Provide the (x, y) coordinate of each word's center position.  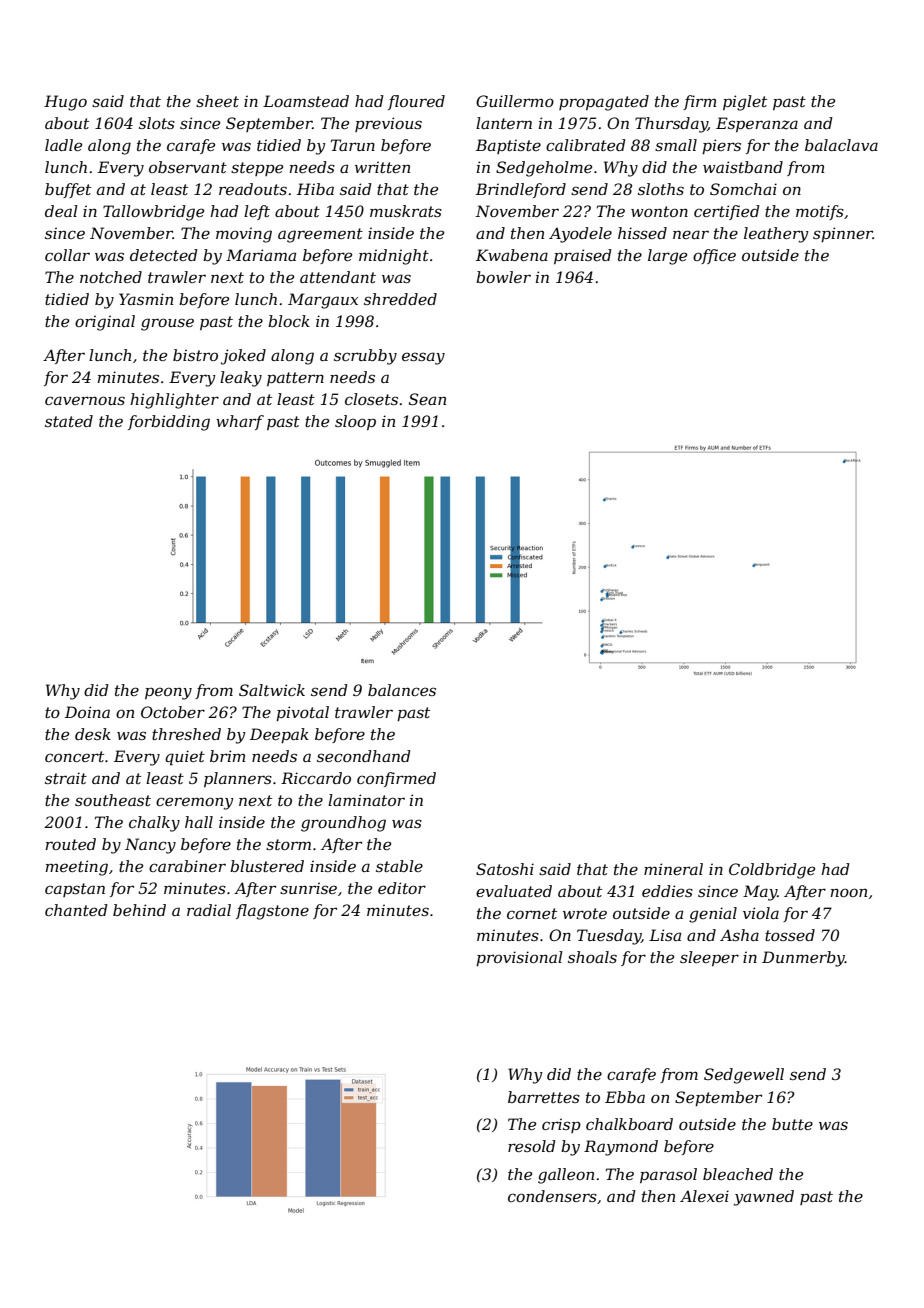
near (691, 234)
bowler (503, 277)
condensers (552, 1196)
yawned (764, 1198)
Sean (427, 399)
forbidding (169, 423)
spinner (843, 234)
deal (61, 211)
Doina (87, 712)
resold (532, 1146)
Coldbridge (772, 871)
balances (402, 690)
